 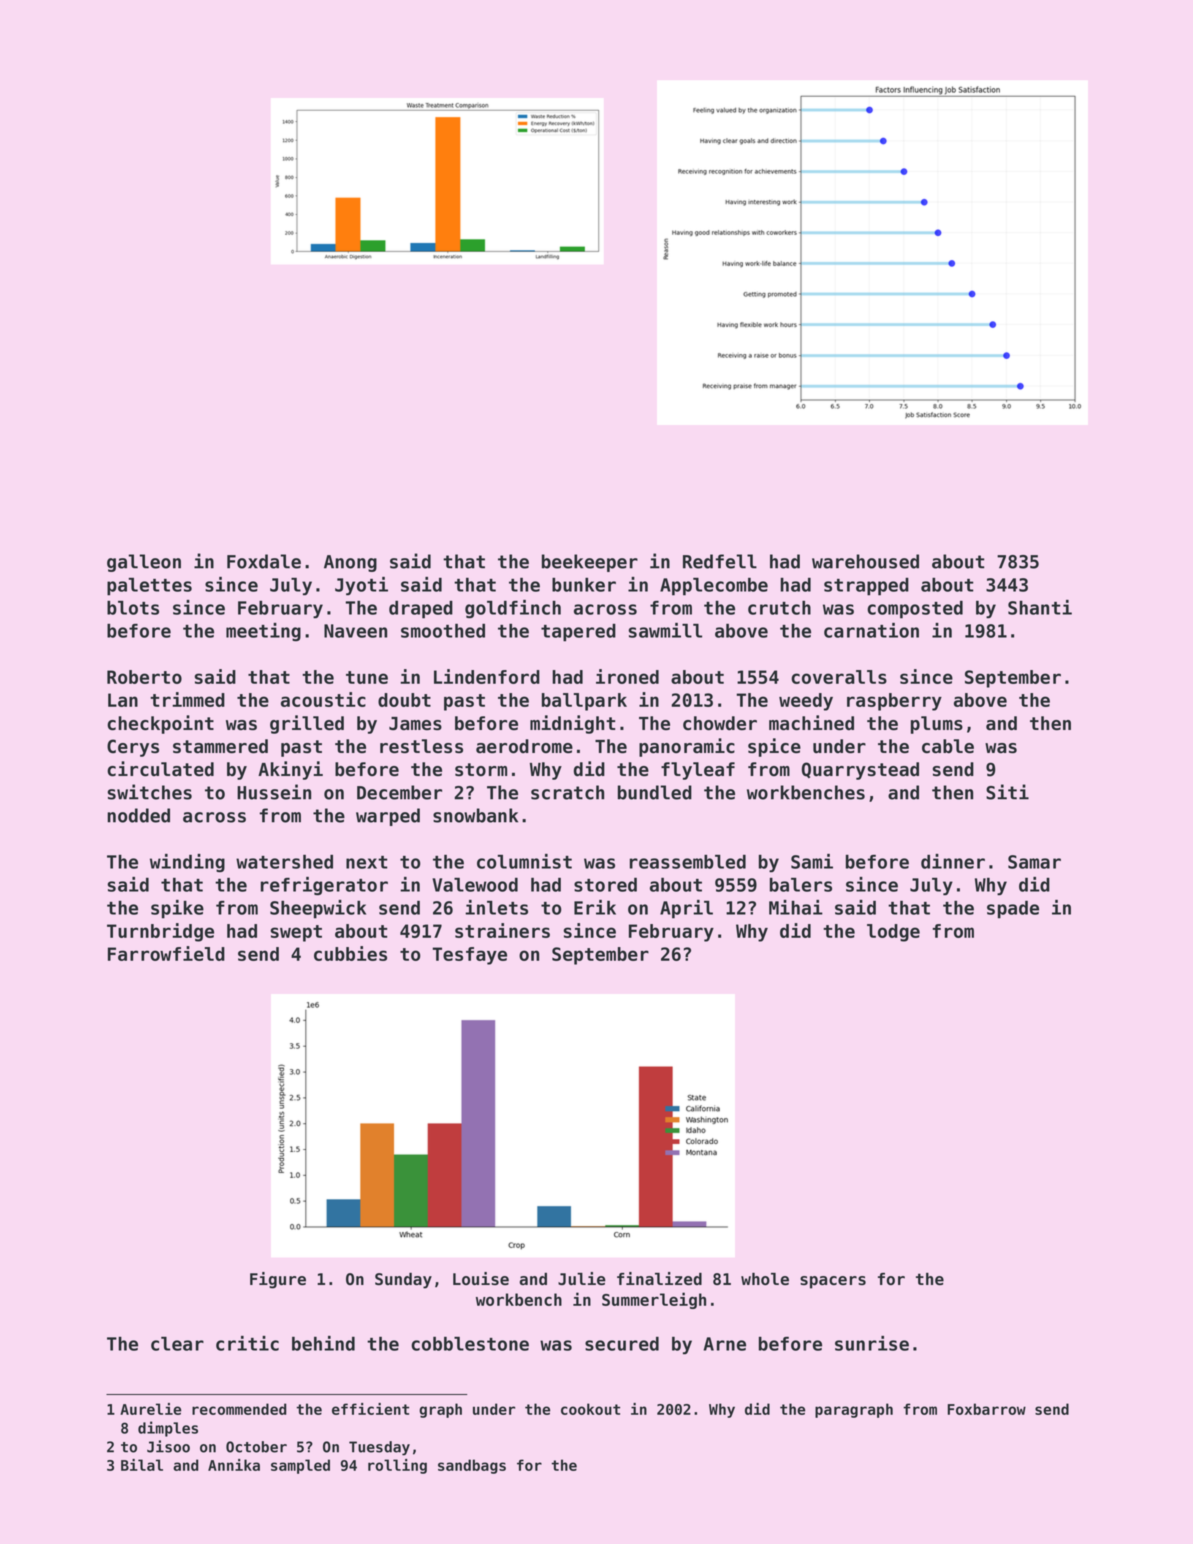 What do you see at coordinates (144, 563) in the image?
I see `galleon` at bounding box center [144, 563].
